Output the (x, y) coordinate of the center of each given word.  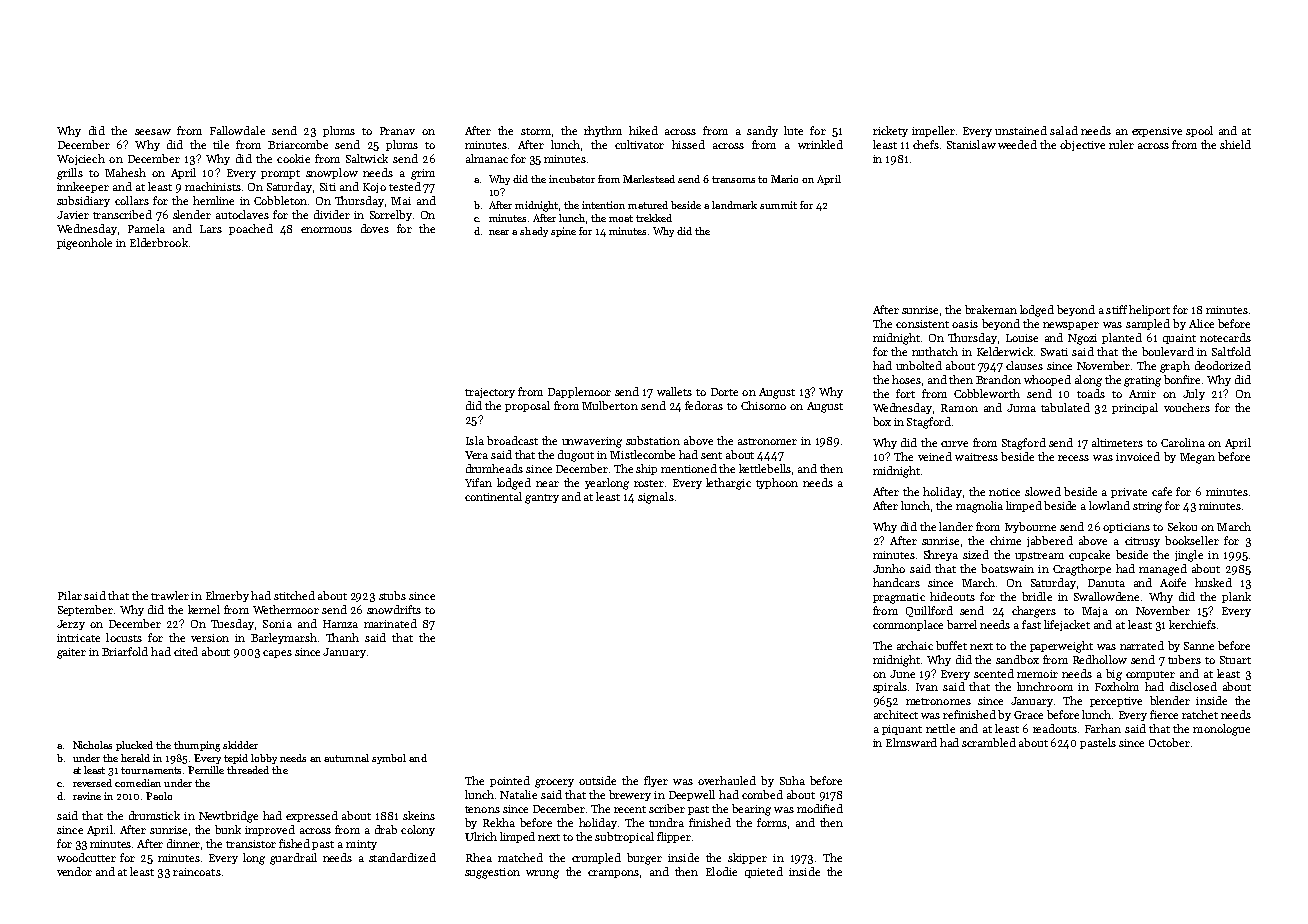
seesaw (153, 132)
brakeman (991, 309)
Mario (784, 179)
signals (656, 498)
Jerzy (71, 625)
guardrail (293, 859)
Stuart (1235, 660)
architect (896, 714)
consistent (922, 324)
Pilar (70, 595)
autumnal (346, 758)
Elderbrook (159, 242)
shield (1235, 144)
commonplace (908, 625)
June (902, 674)
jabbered (1050, 541)
